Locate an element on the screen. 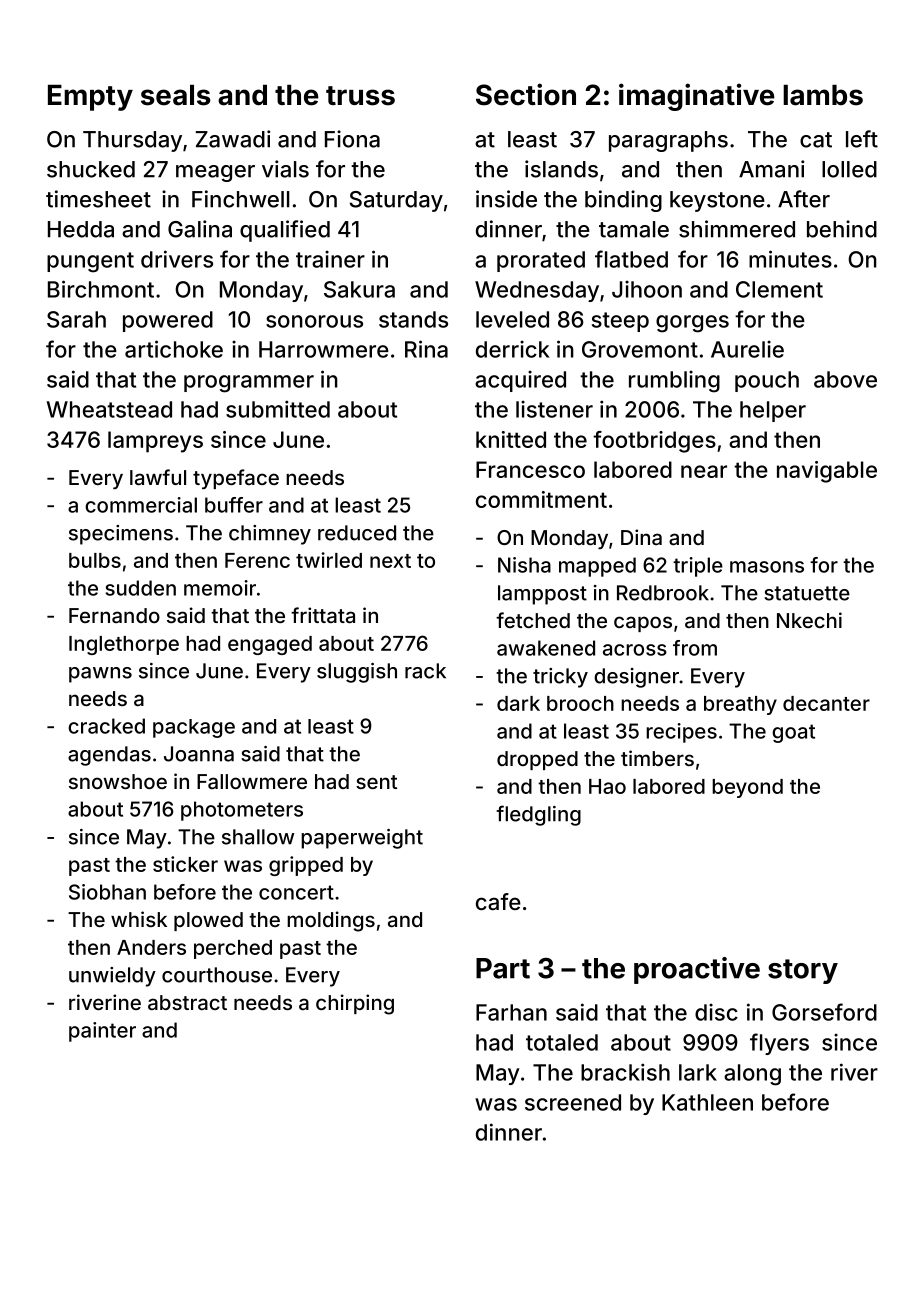 The image size is (924, 1314). shucked is located at coordinates (91, 169).
